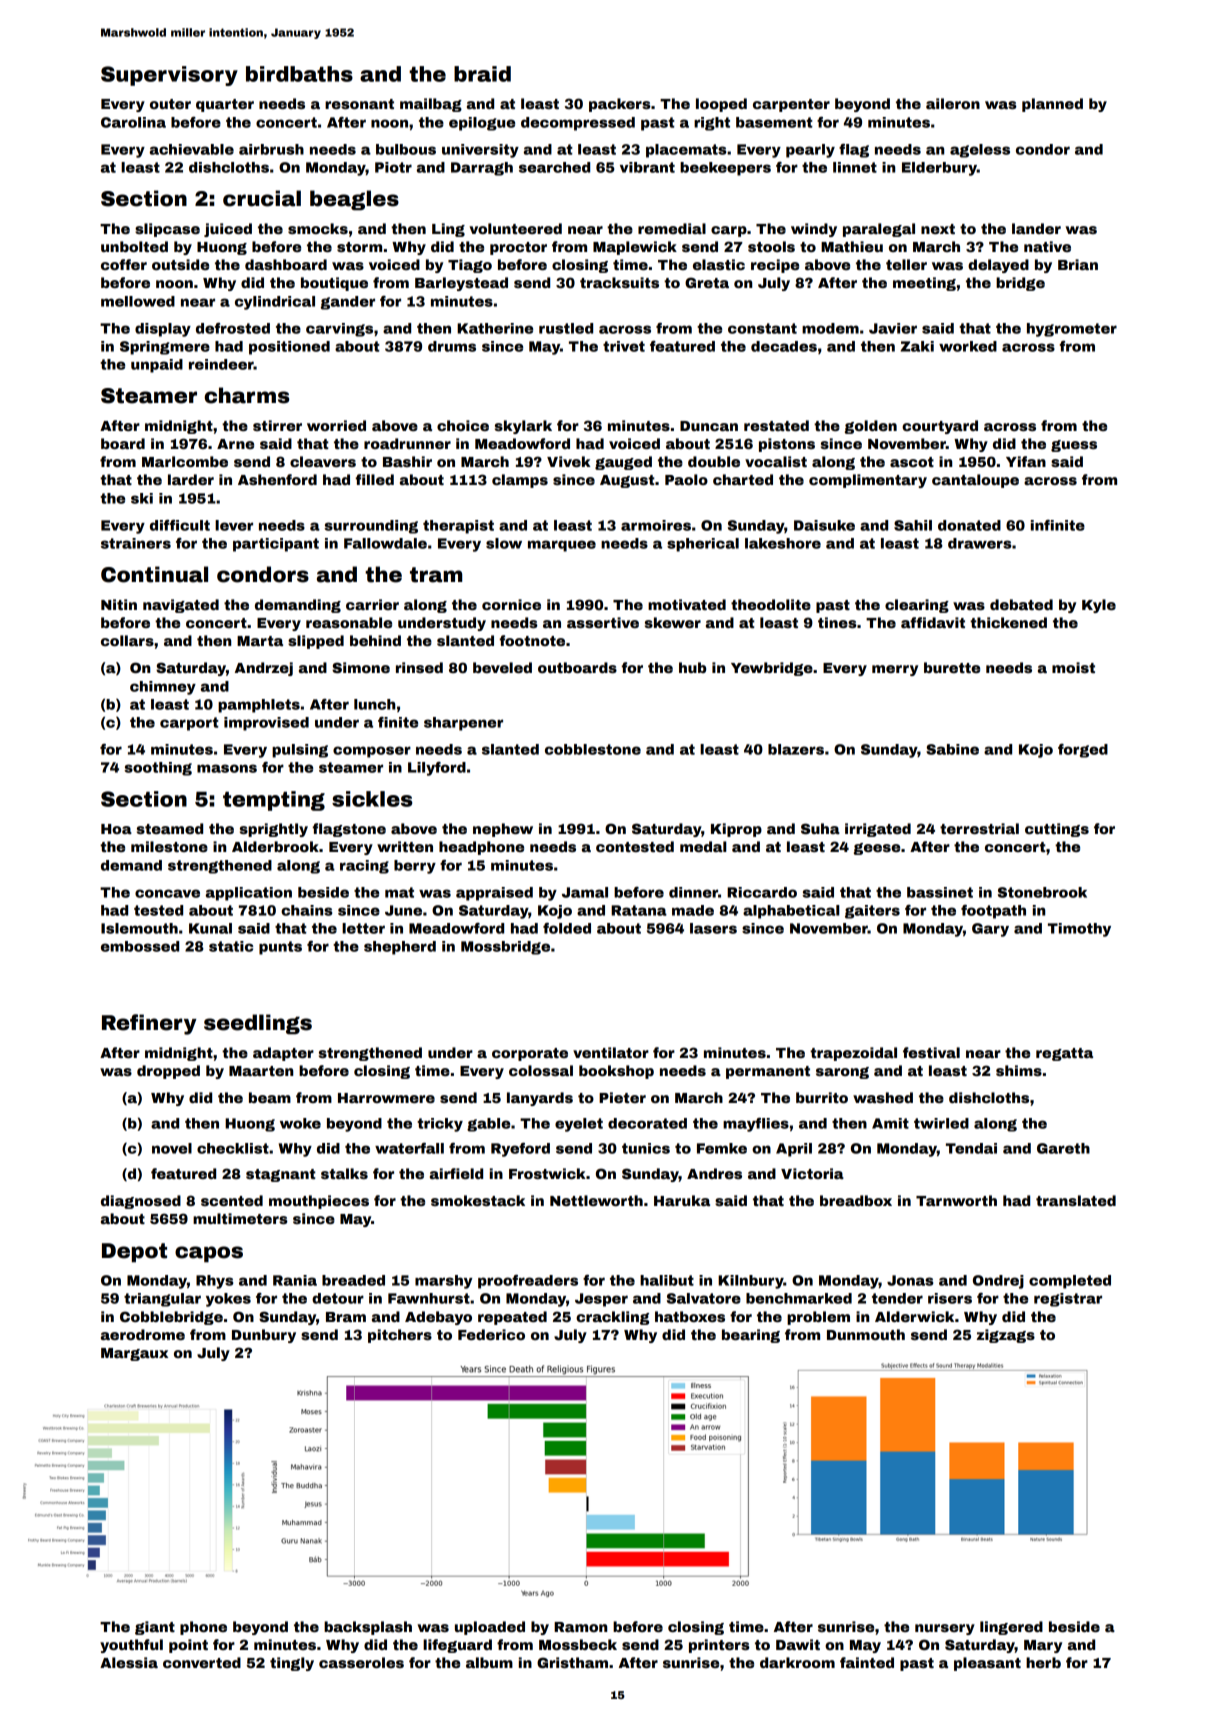 The image size is (1220, 1725). What do you see at coordinates (470, 266) in the document?
I see `Tiago` at bounding box center [470, 266].
